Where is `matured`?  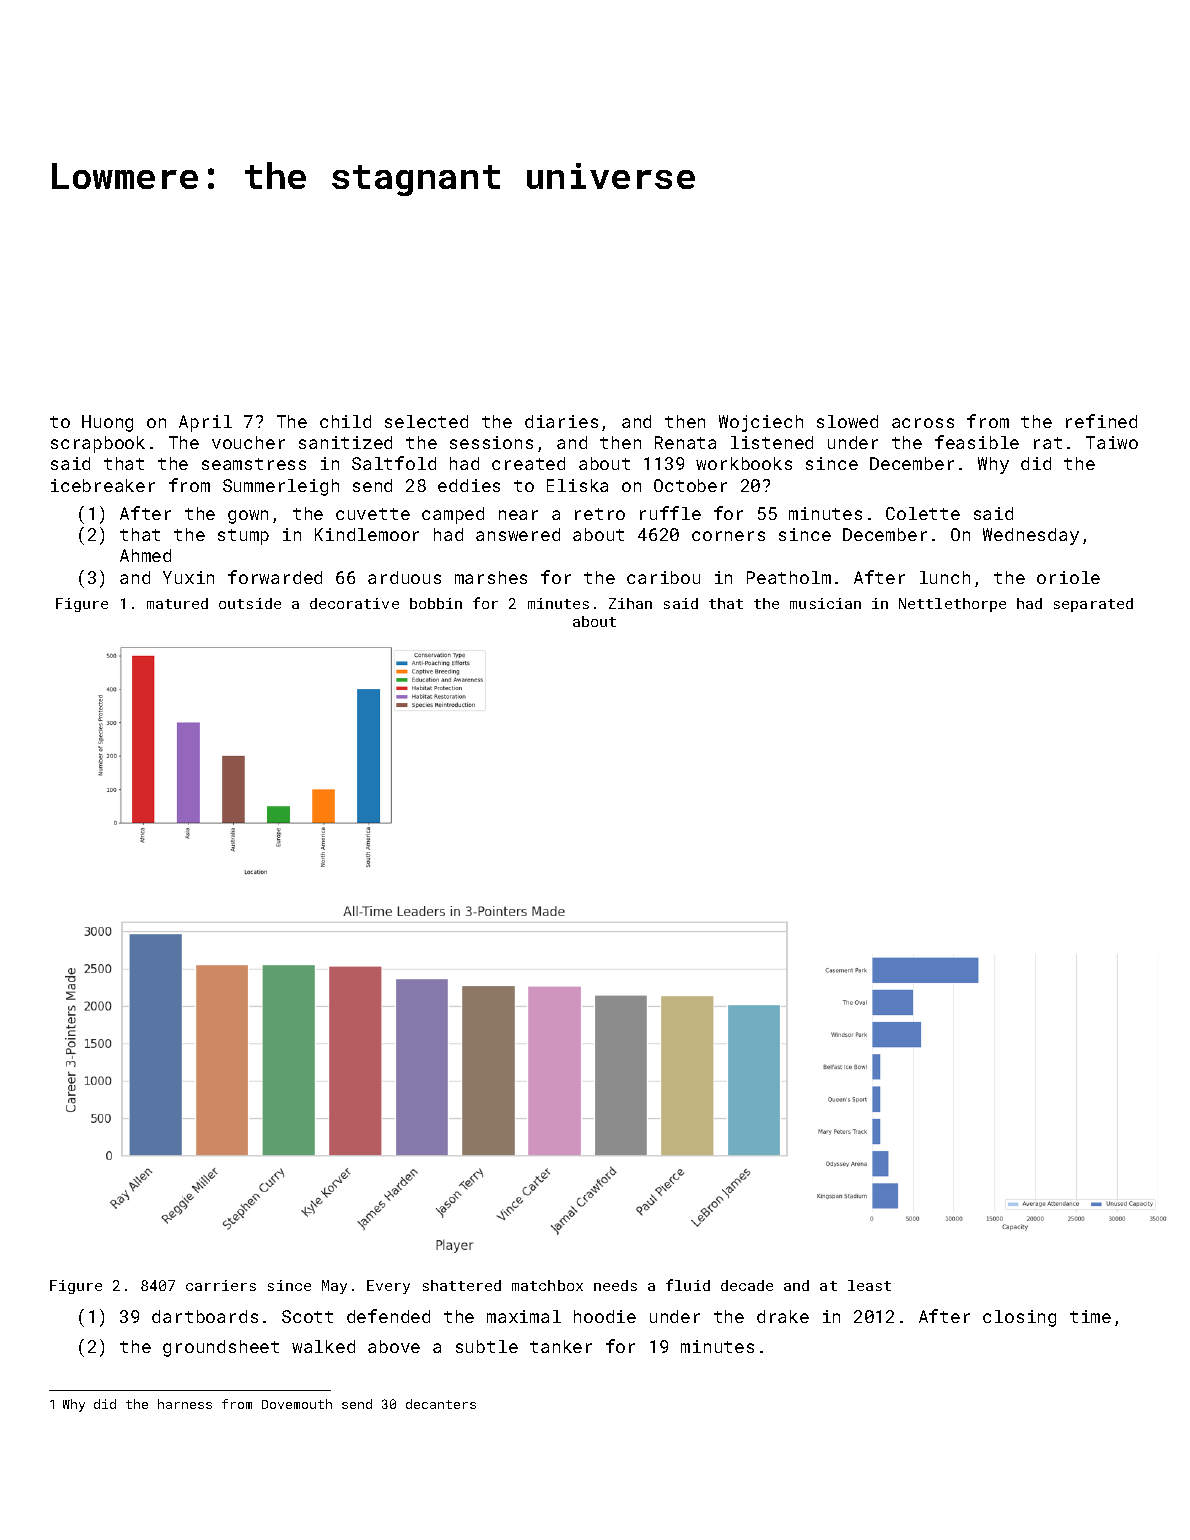
matured is located at coordinates (177, 603).
